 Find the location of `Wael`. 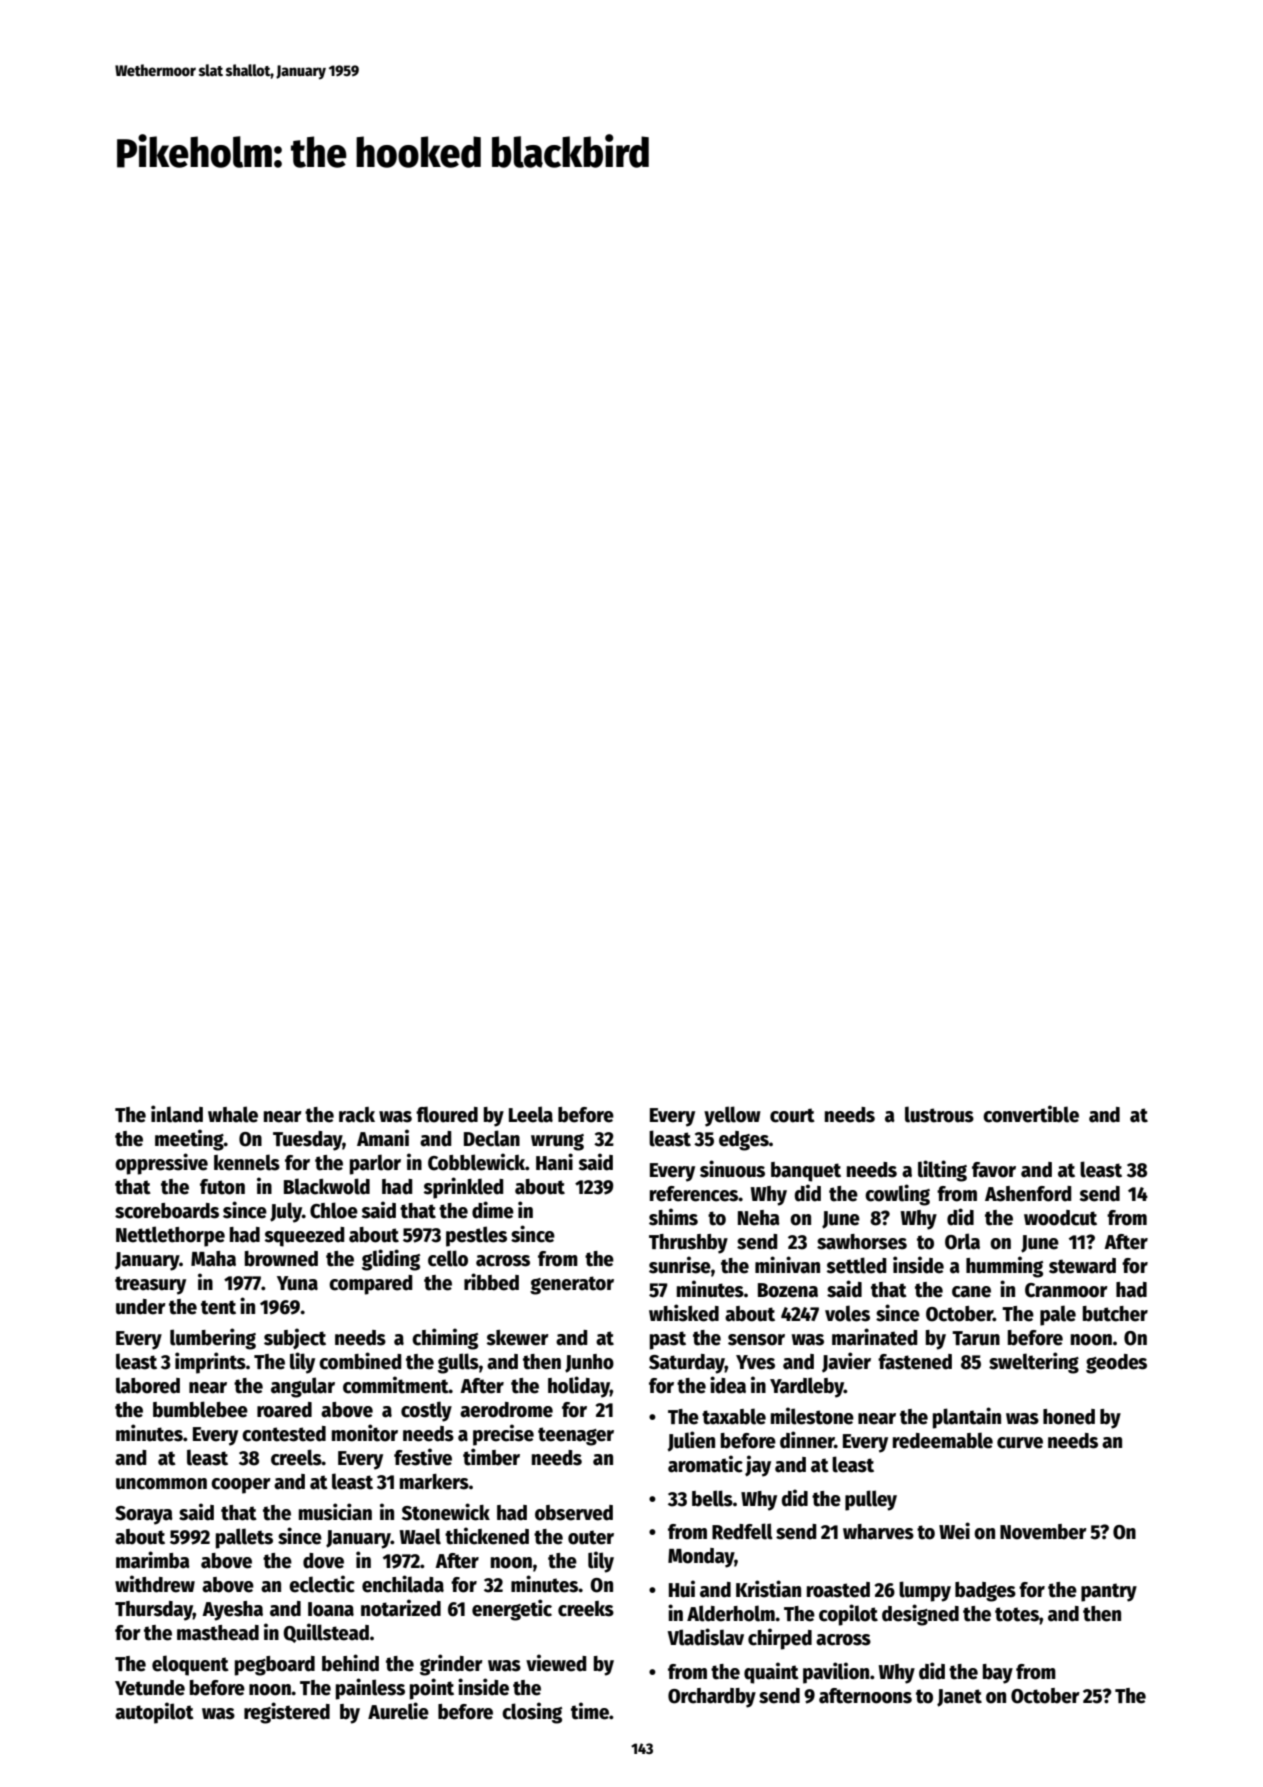

Wael is located at coordinates (420, 1536).
